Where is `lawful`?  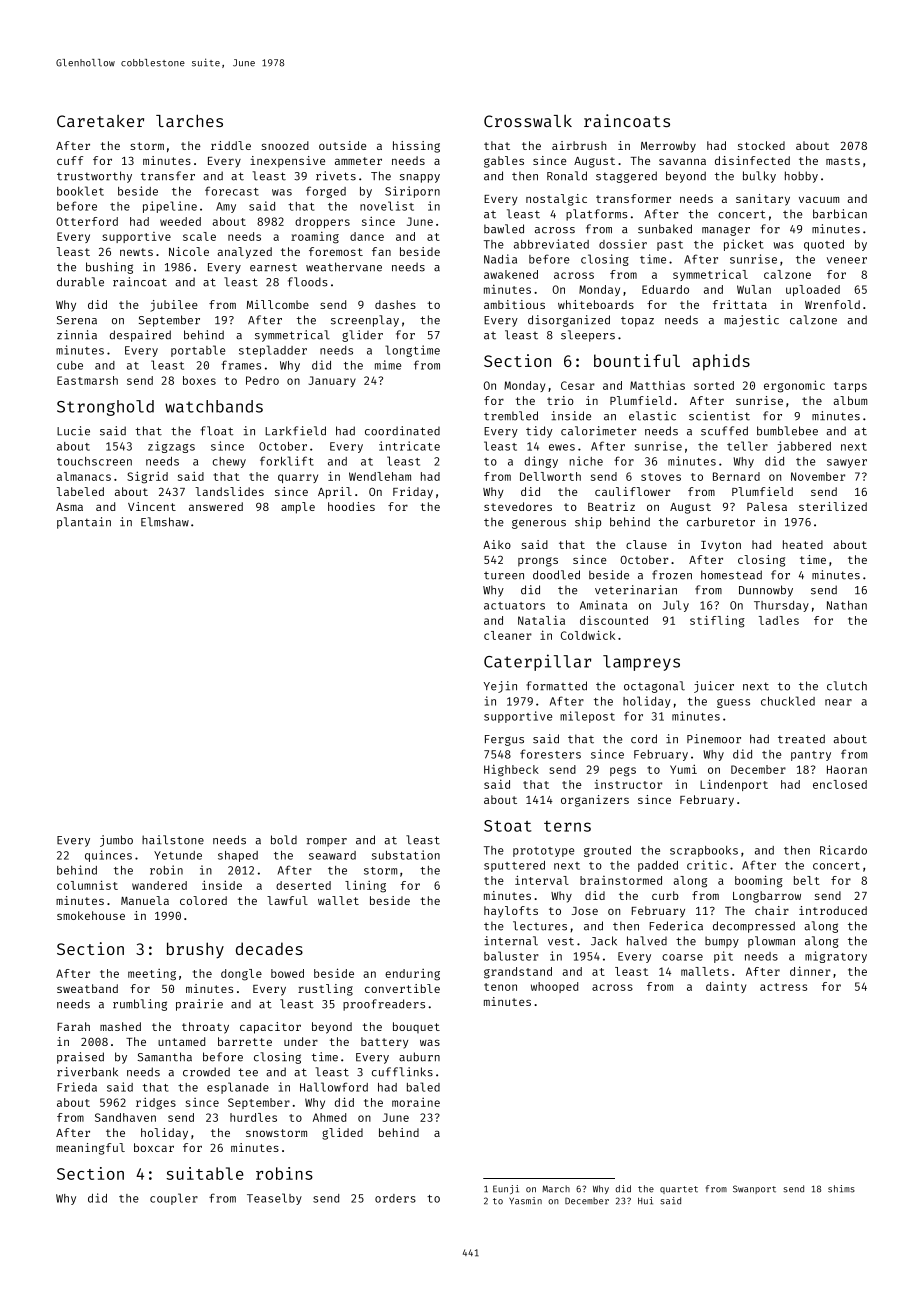 lawful is located at coordinates (287, 900).
